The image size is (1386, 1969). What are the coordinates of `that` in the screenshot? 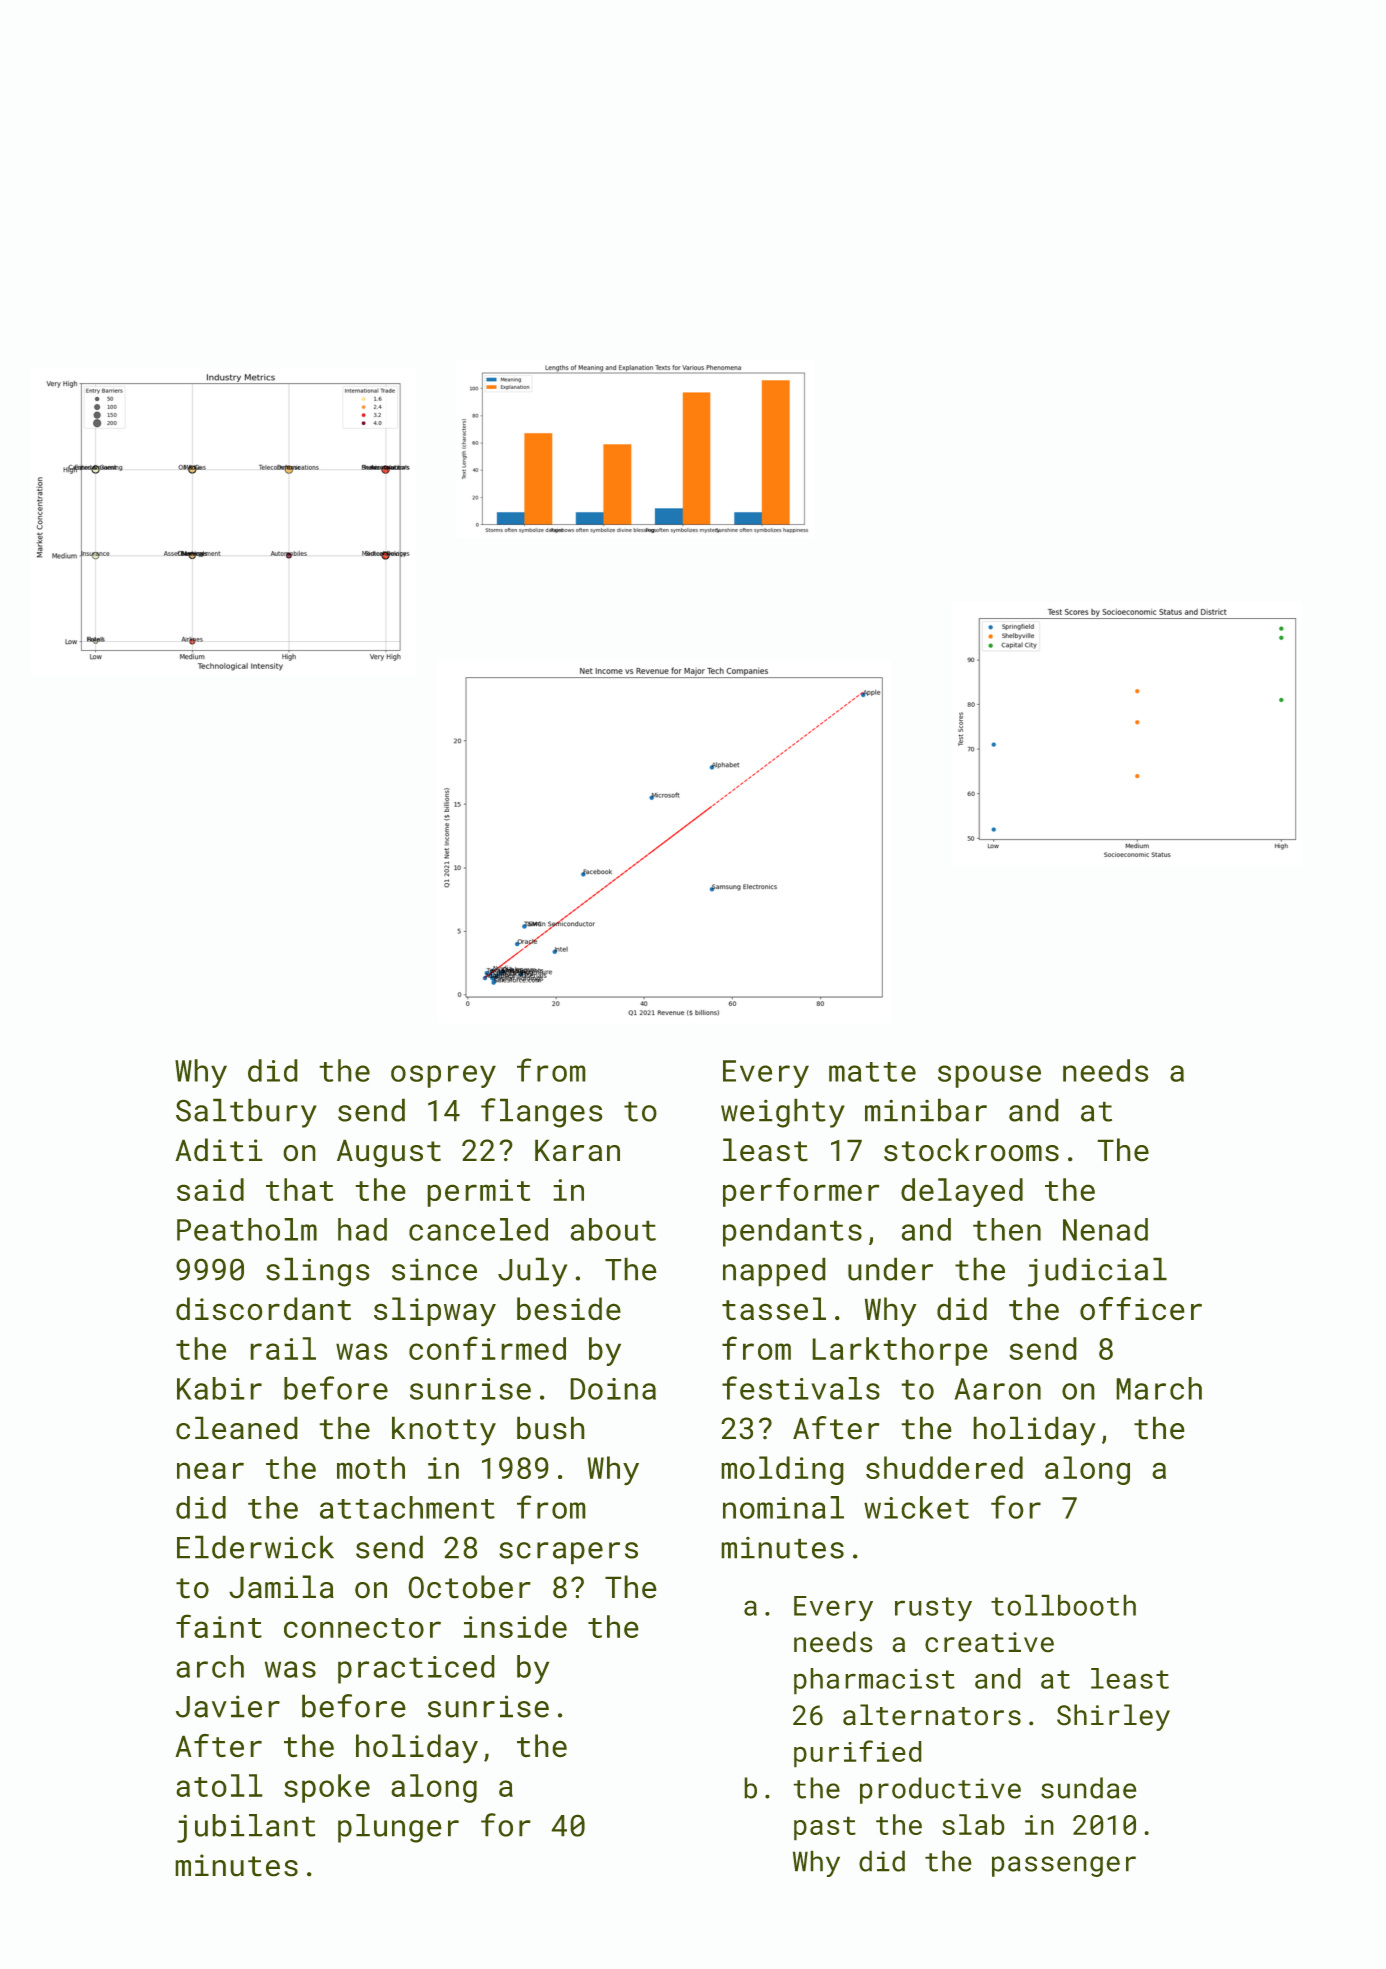 It's located at (299, 1189).
